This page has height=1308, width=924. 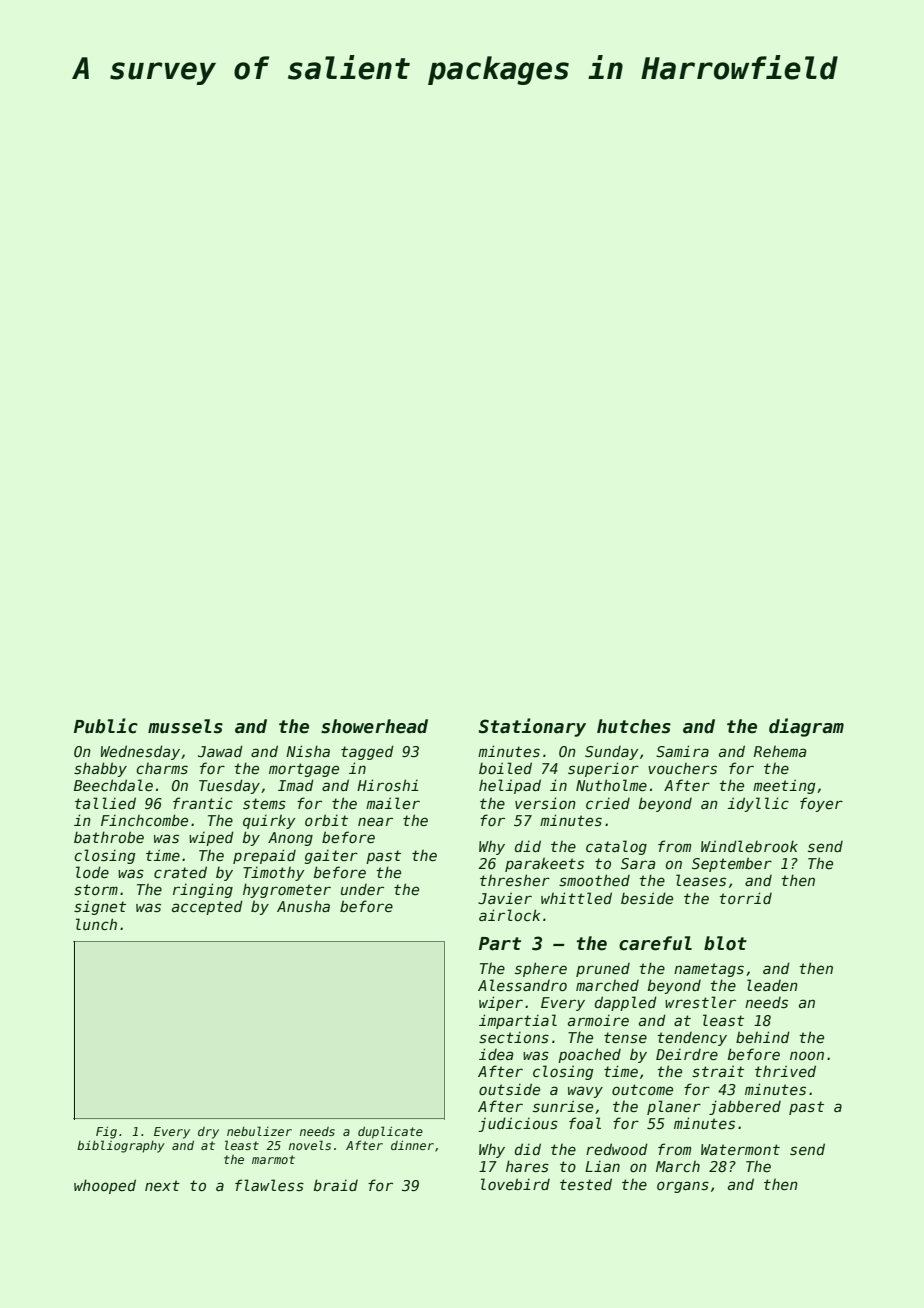 I want to click on dry, so click(x=208, y=1133).
